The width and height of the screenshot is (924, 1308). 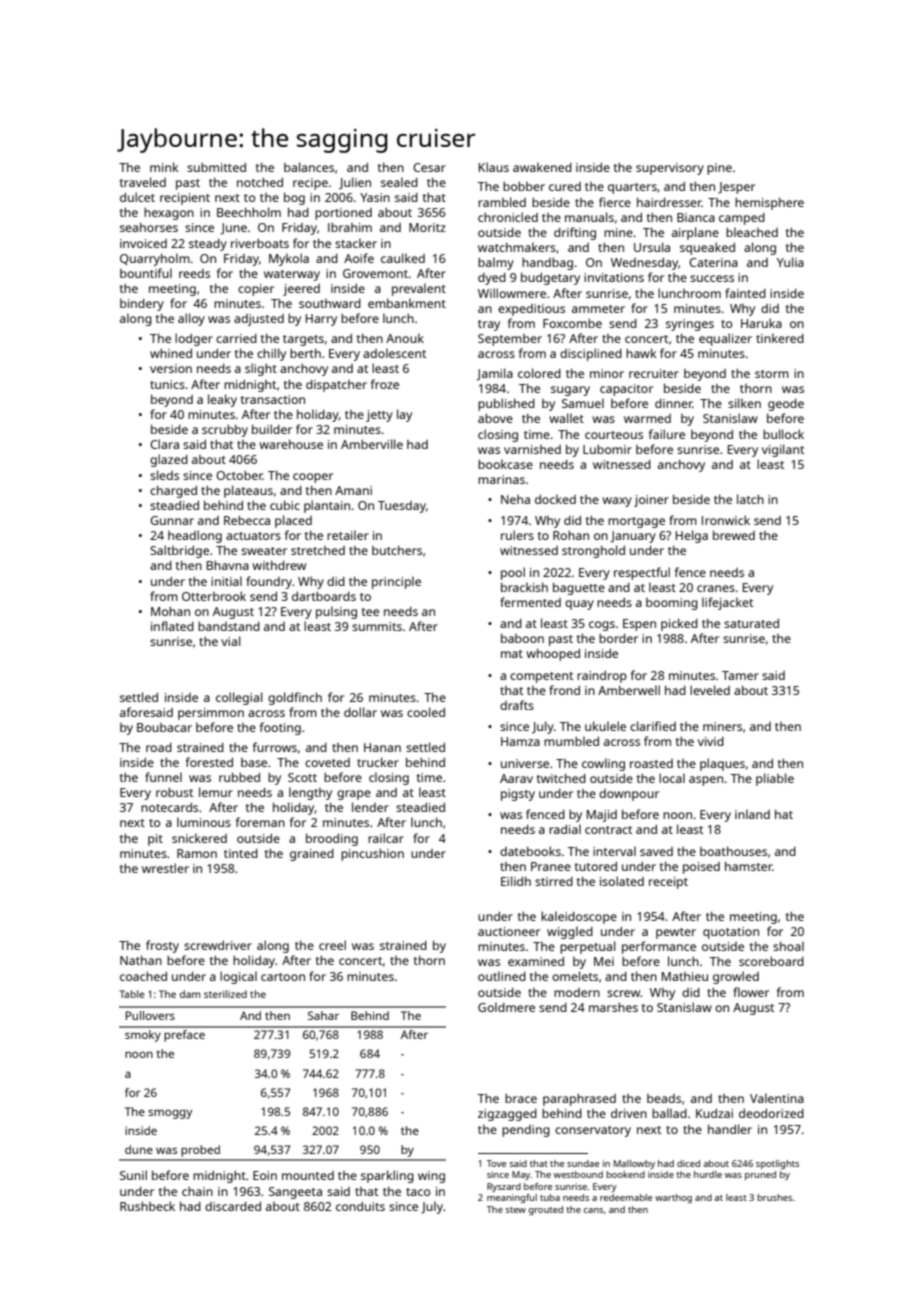 What do you see at coordinates (673, 1198) in the screenshot?
I see `warthog` at bounding box center [673, 1198].
